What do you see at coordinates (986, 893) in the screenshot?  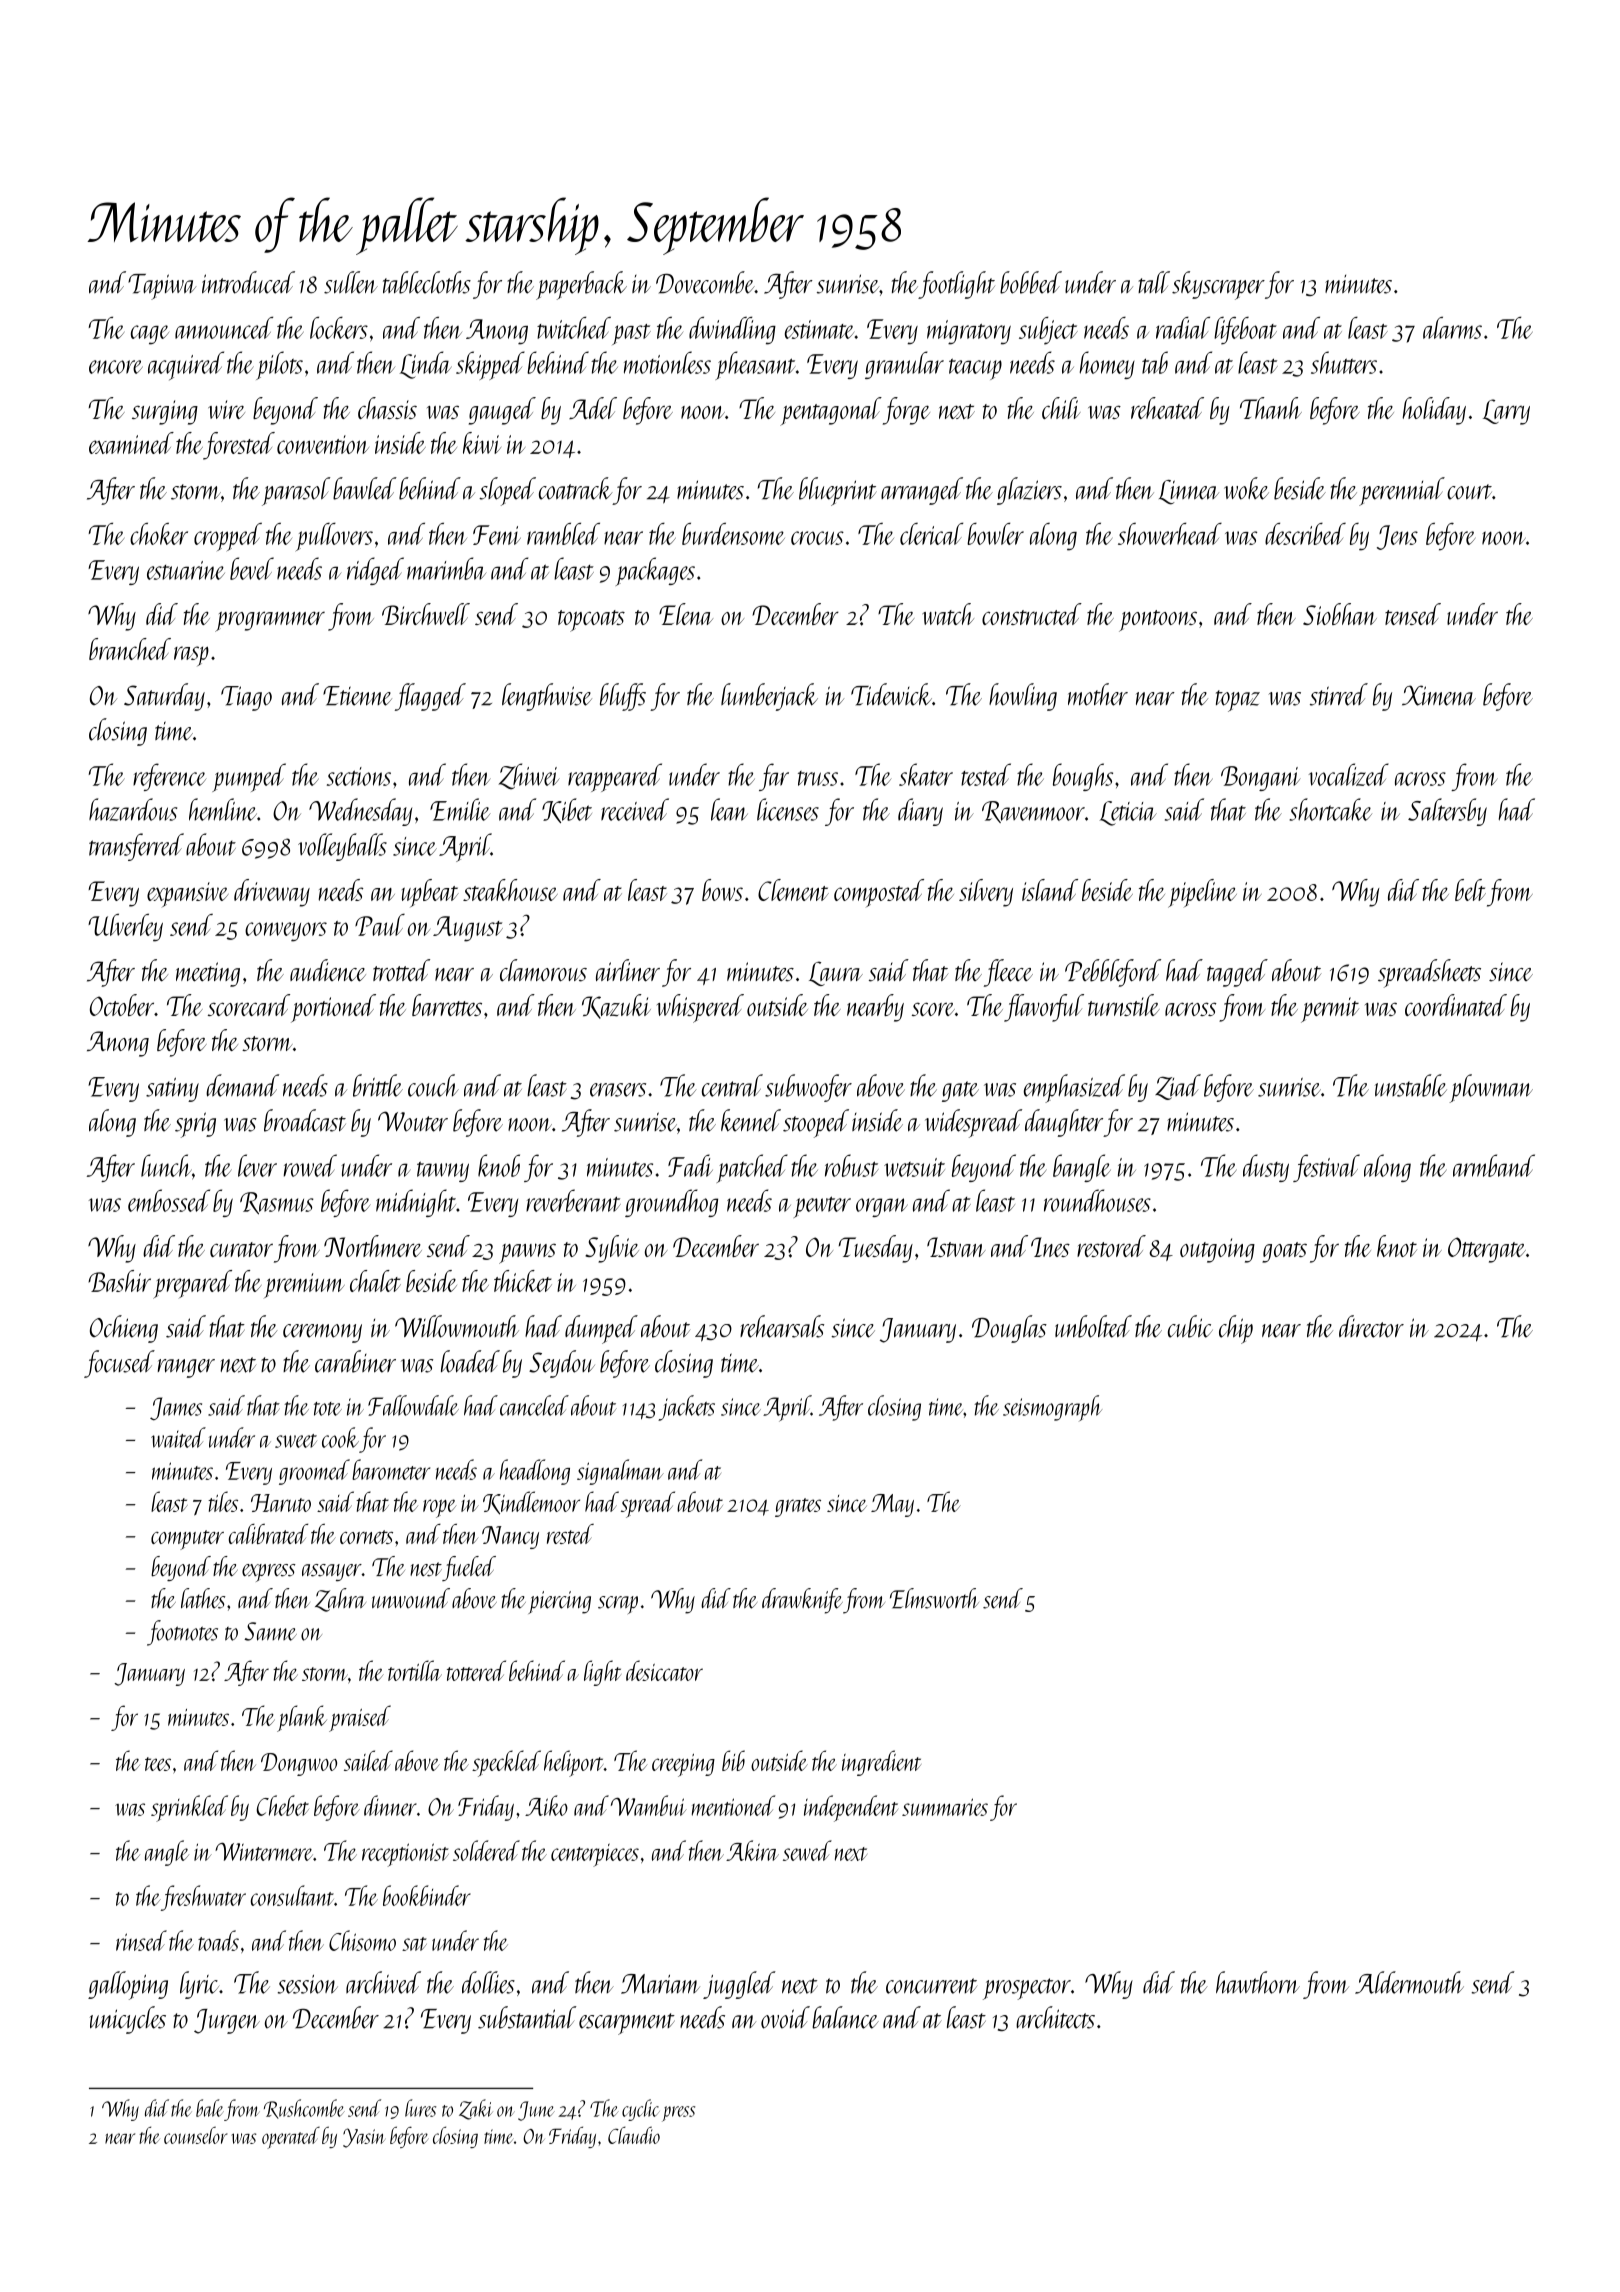 I see `silvery` at bounding box center [986, 893].
